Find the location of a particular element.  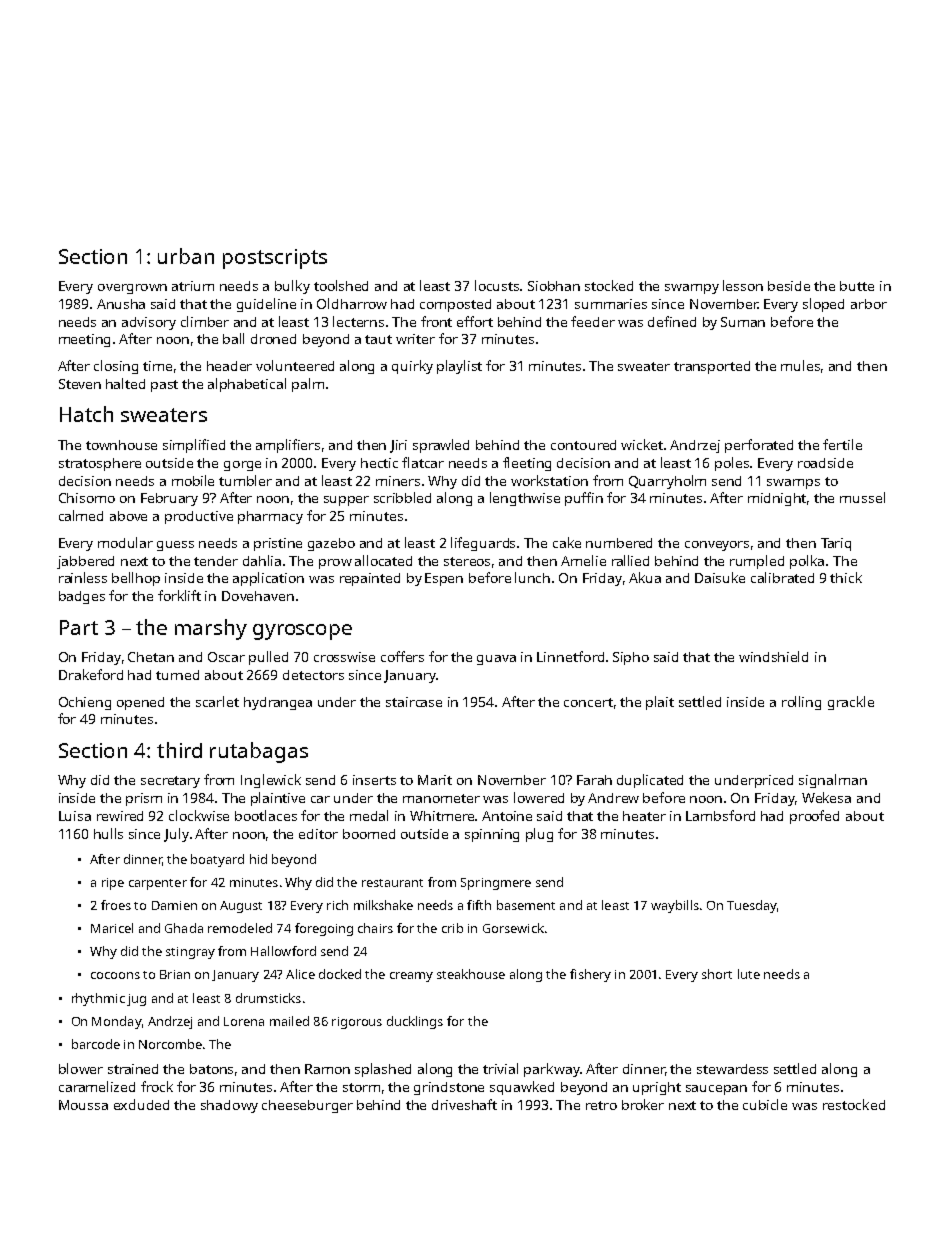

guideline is located at coordinates (266, 305).
